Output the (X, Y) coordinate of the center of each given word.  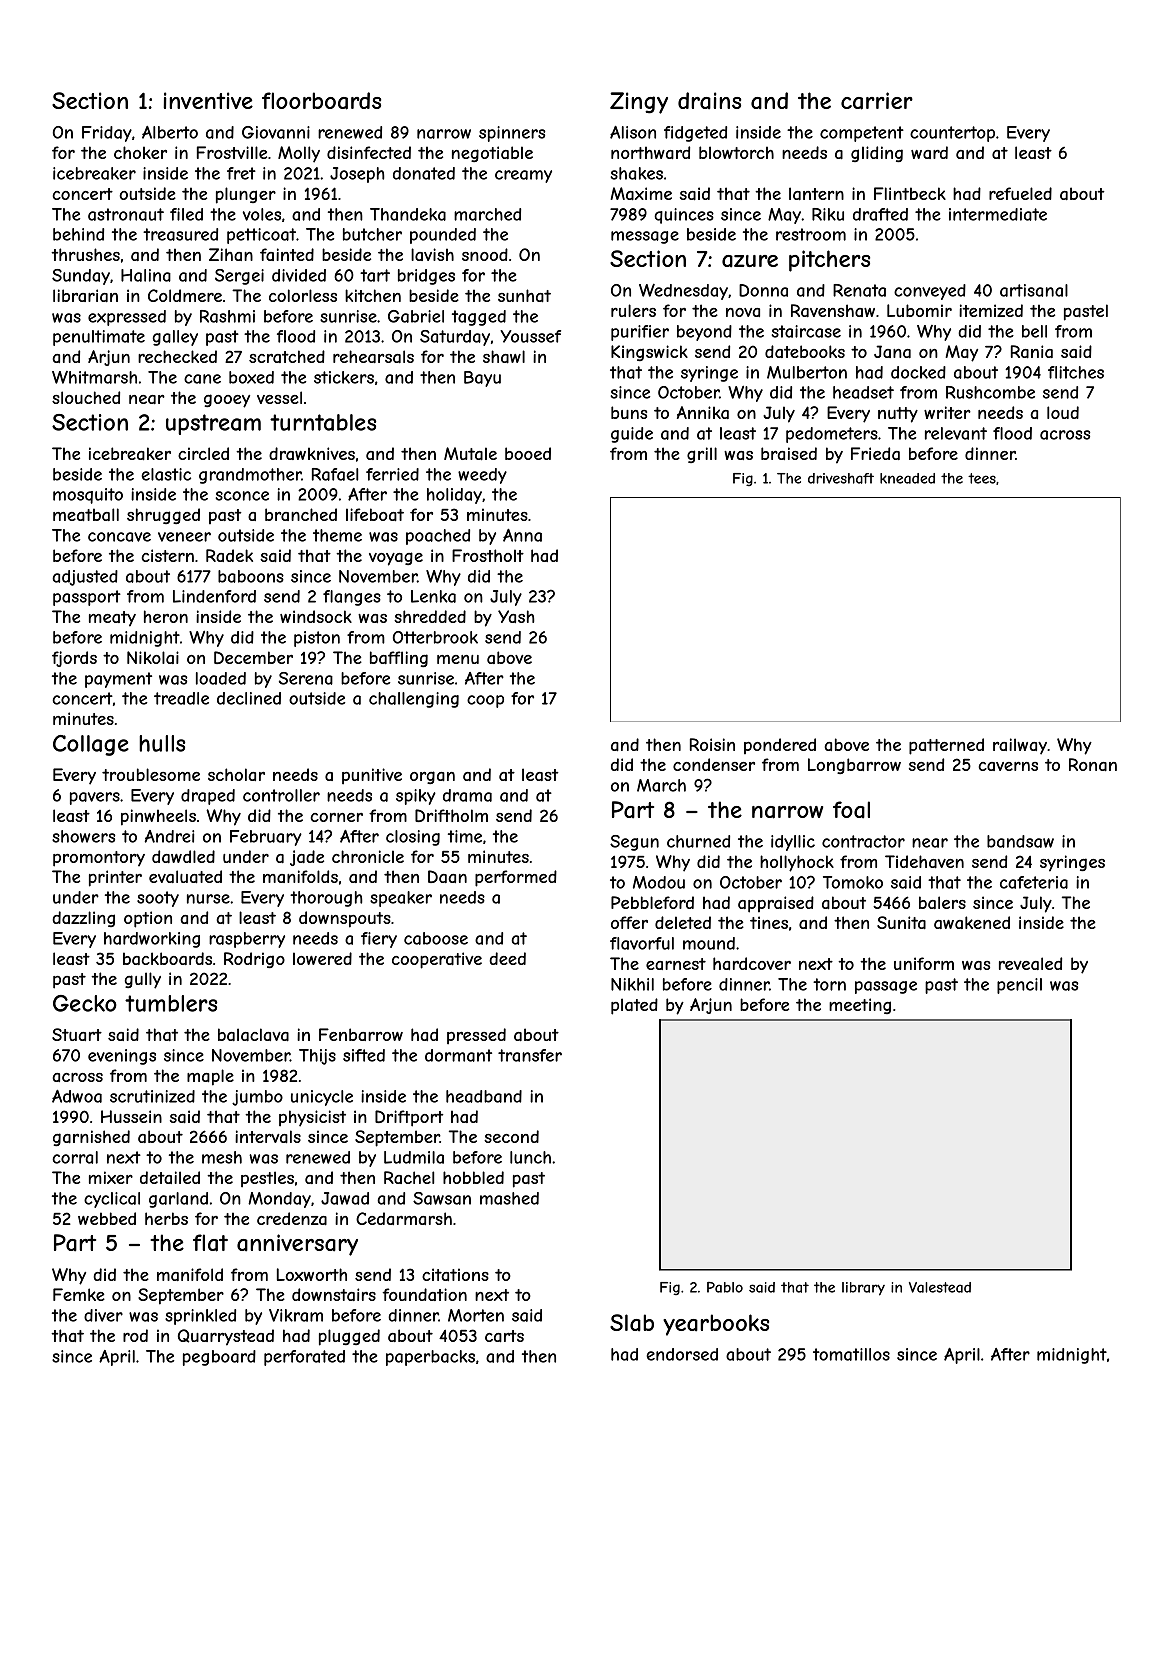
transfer (530, 1055)
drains (709, 101)
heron (166, 616)
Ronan (1093, 764)
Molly (299, 154)
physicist (312, 1118)
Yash (516, 616)
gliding (877, 154)
